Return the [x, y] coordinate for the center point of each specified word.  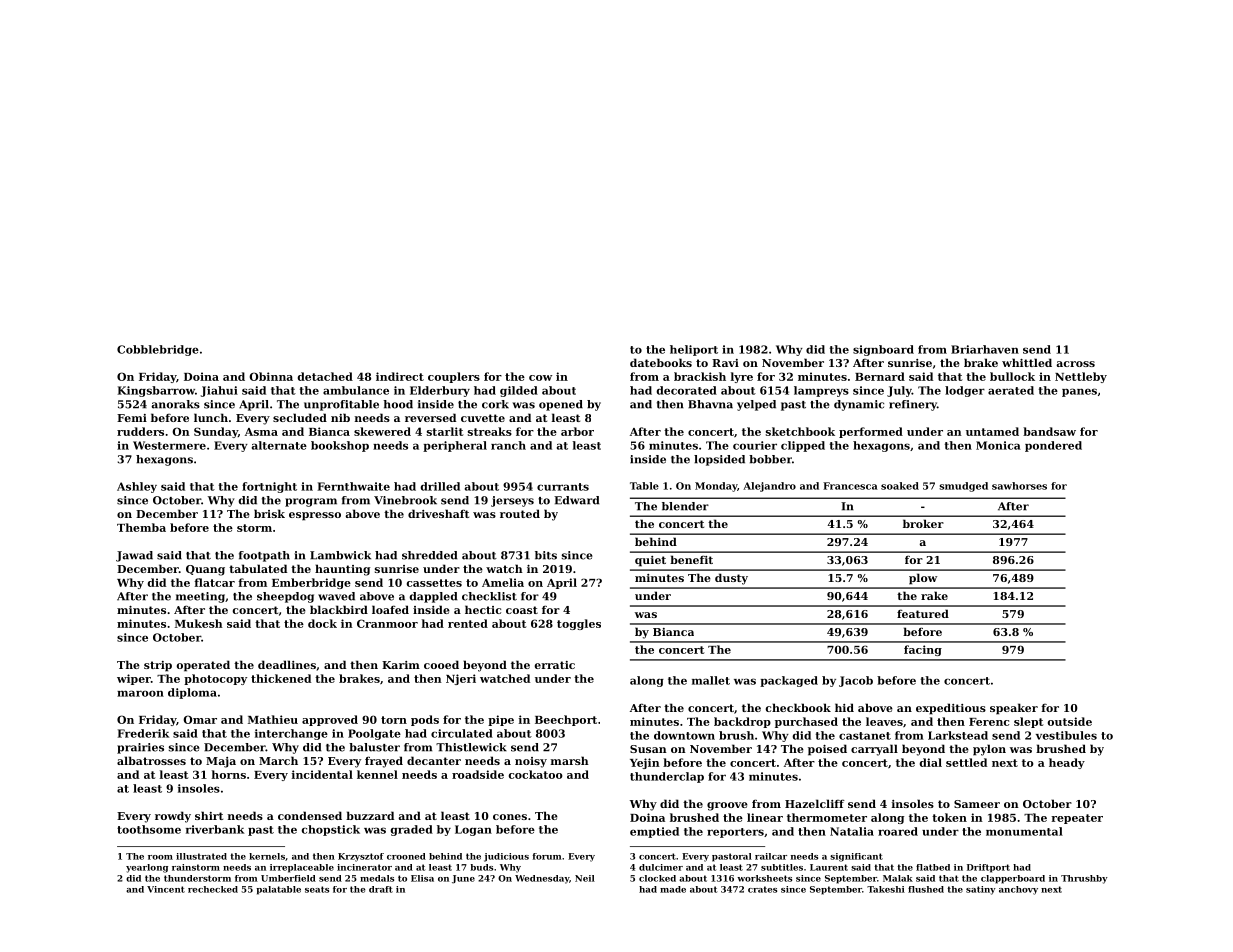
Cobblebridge [158, 350]
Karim [401, 665]
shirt [209, 815]
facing [923, 650]
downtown [684, 735]
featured [923, 613]
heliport [694, 350]
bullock [1012, 376]
